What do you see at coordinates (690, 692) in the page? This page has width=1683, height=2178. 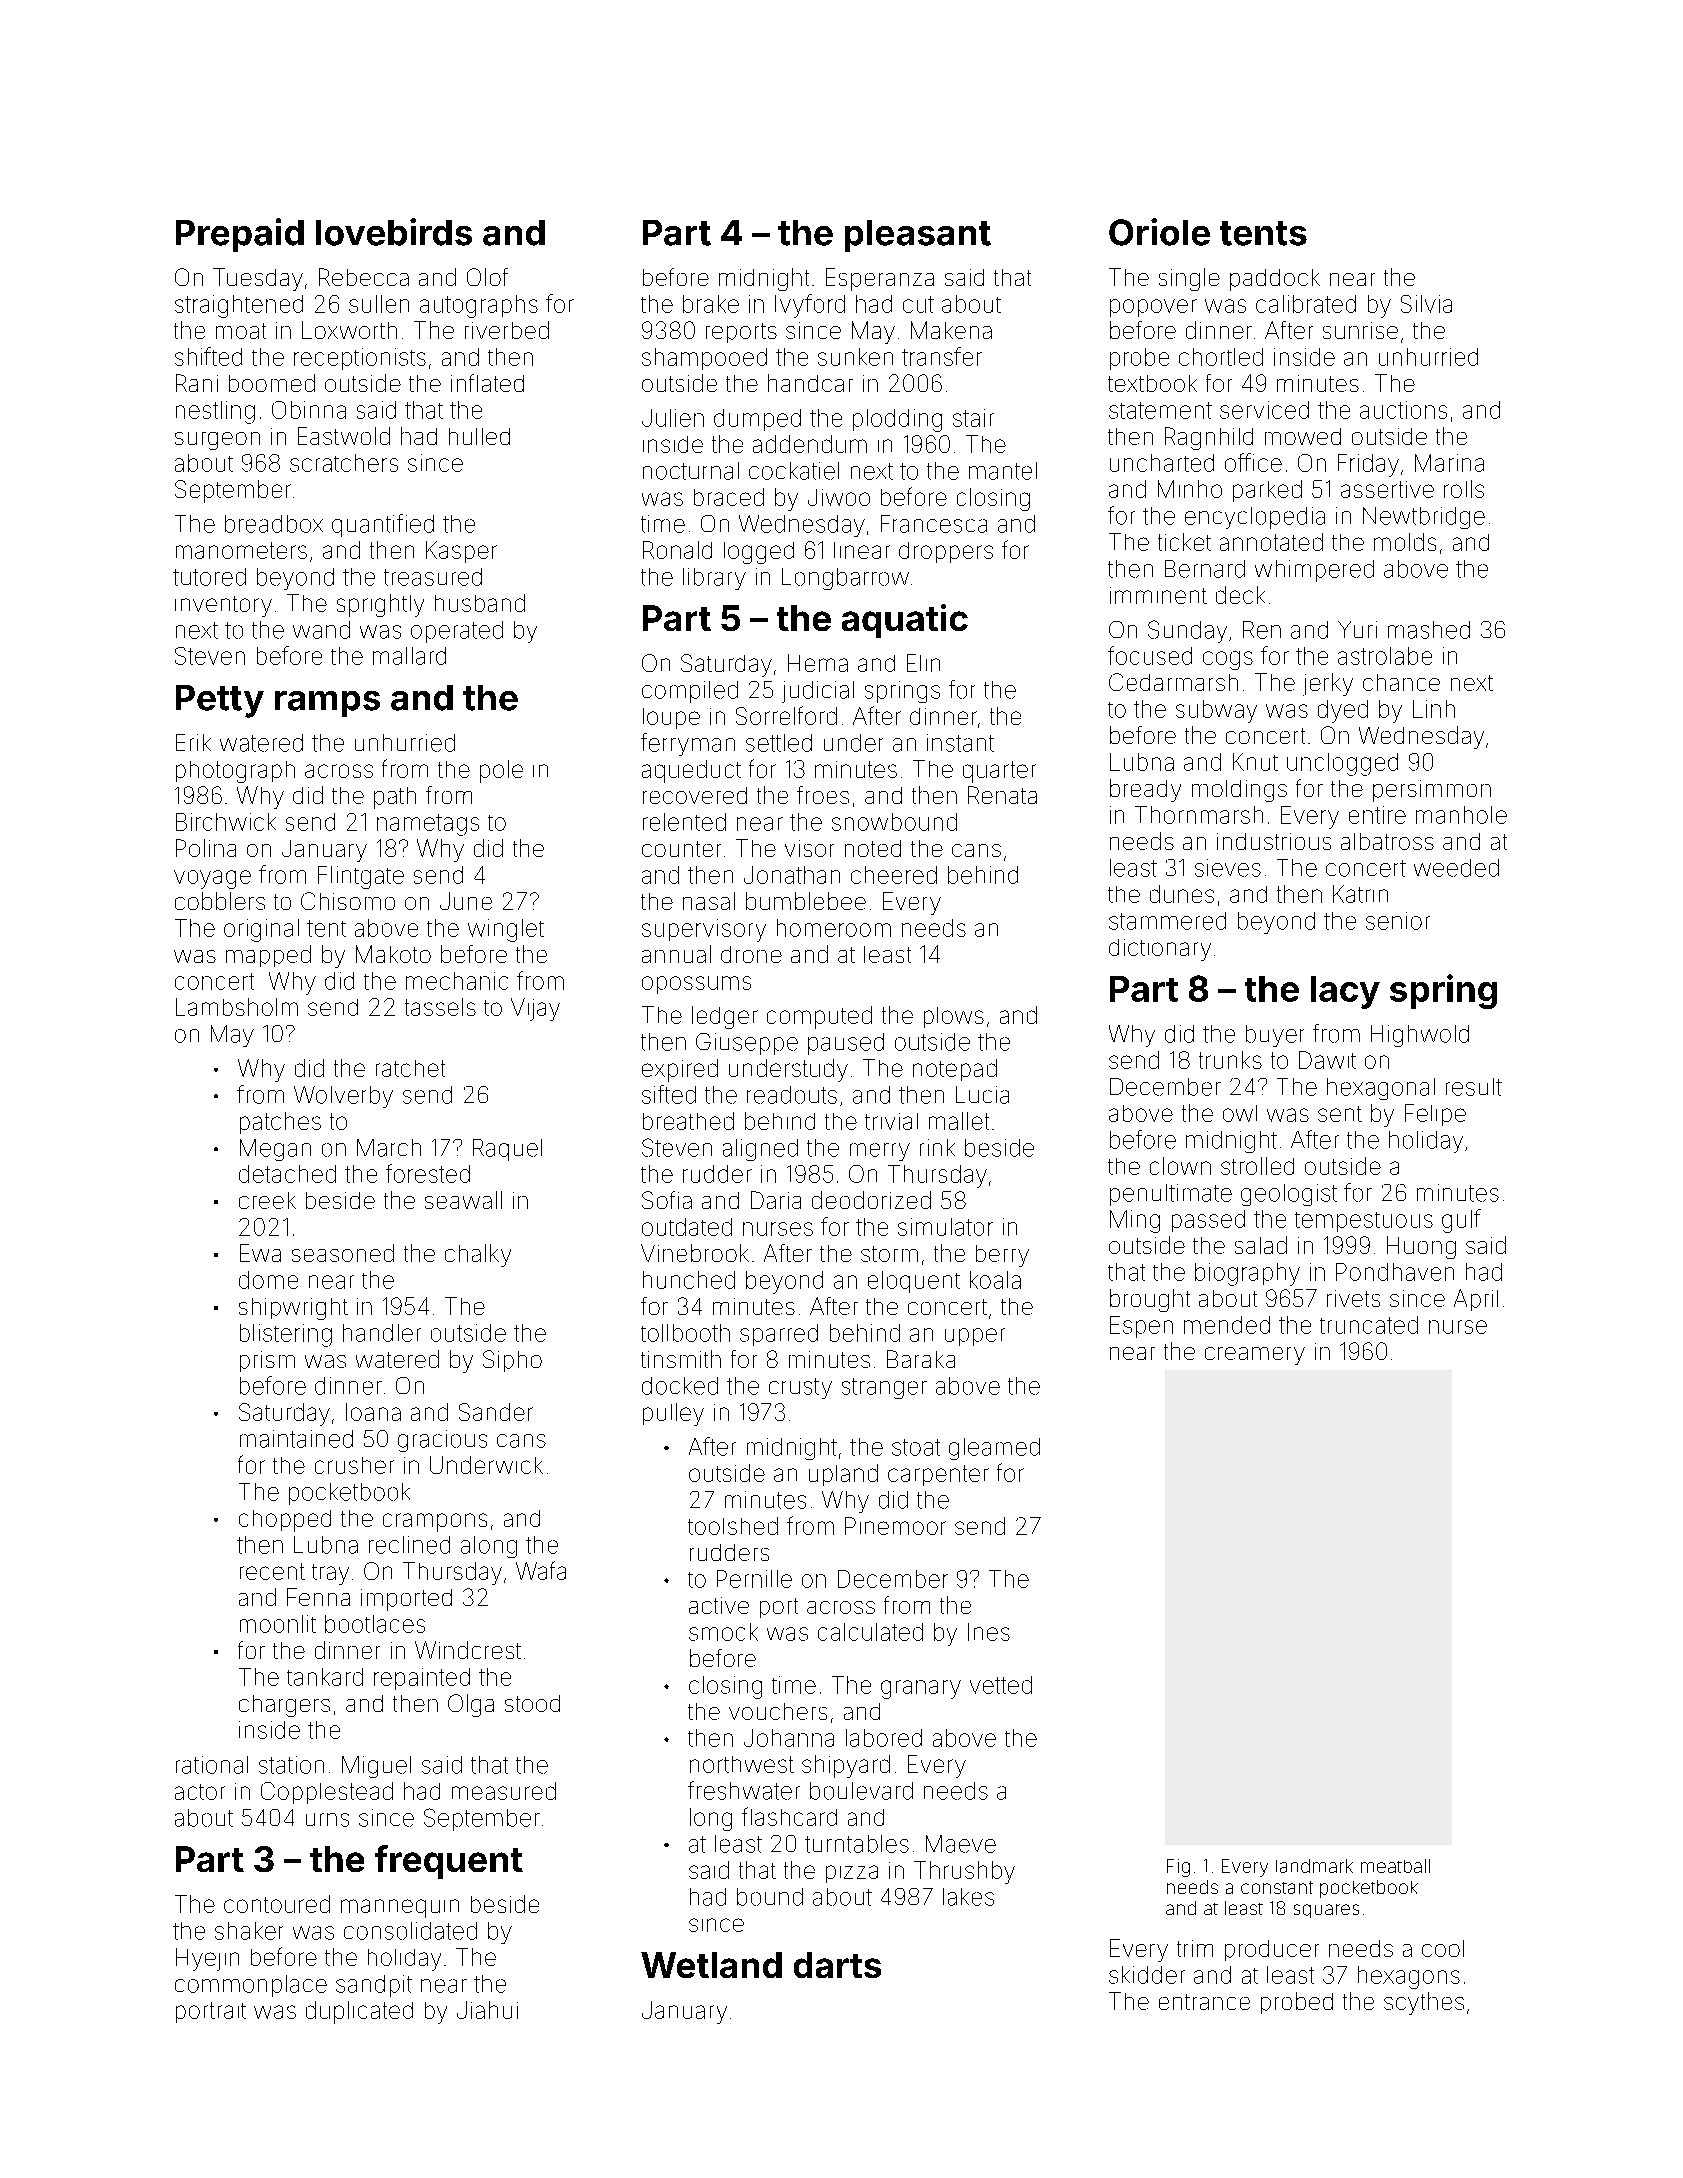 I see `compiled` at bounding box center [690, 692].
